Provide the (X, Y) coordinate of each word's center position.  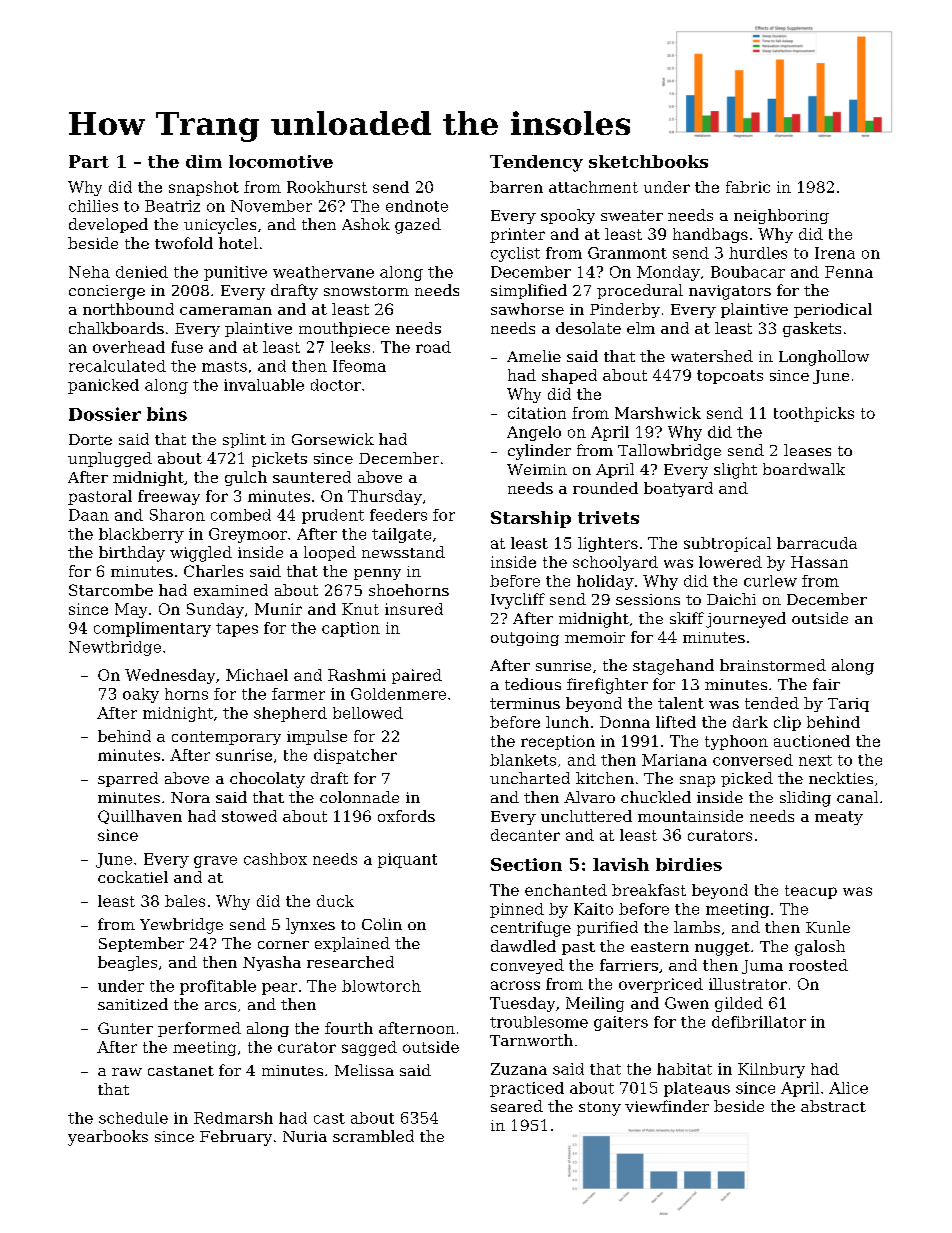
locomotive (281, 161)
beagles (127, 963)
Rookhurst (327, 187)
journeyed (746, 620)
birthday (132, 554)
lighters (608, 544)
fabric (748, 187)
